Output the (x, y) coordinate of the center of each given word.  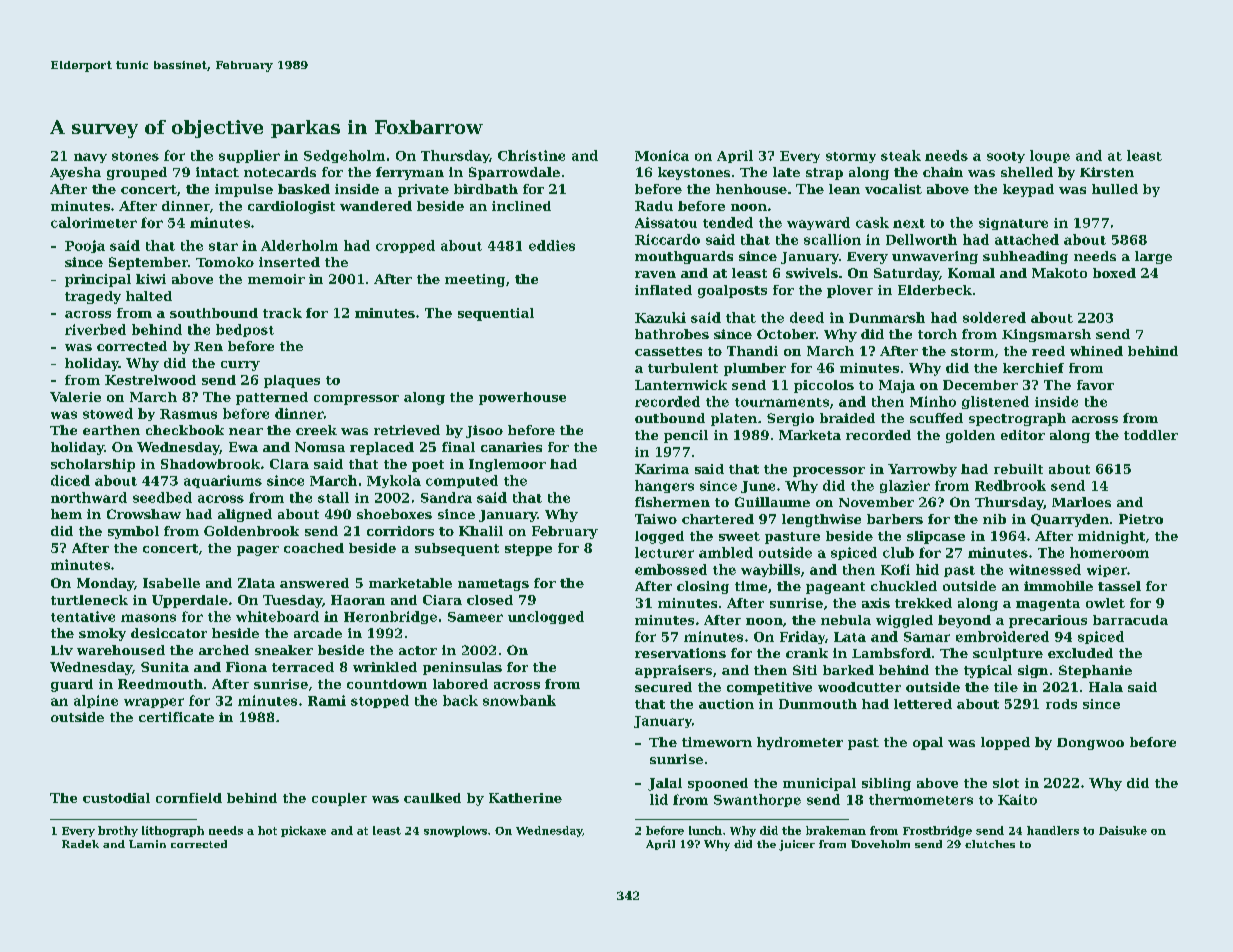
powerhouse (522, 398)
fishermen (672, 502)
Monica (662, 155)
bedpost (245, 330)
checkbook (185, 430)
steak (901, 155)
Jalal (665, 784)
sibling (886, 784)
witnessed (1045, 569)
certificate (176, 717)
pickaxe (303, 831)
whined (1096, 351)
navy (90, 158)
